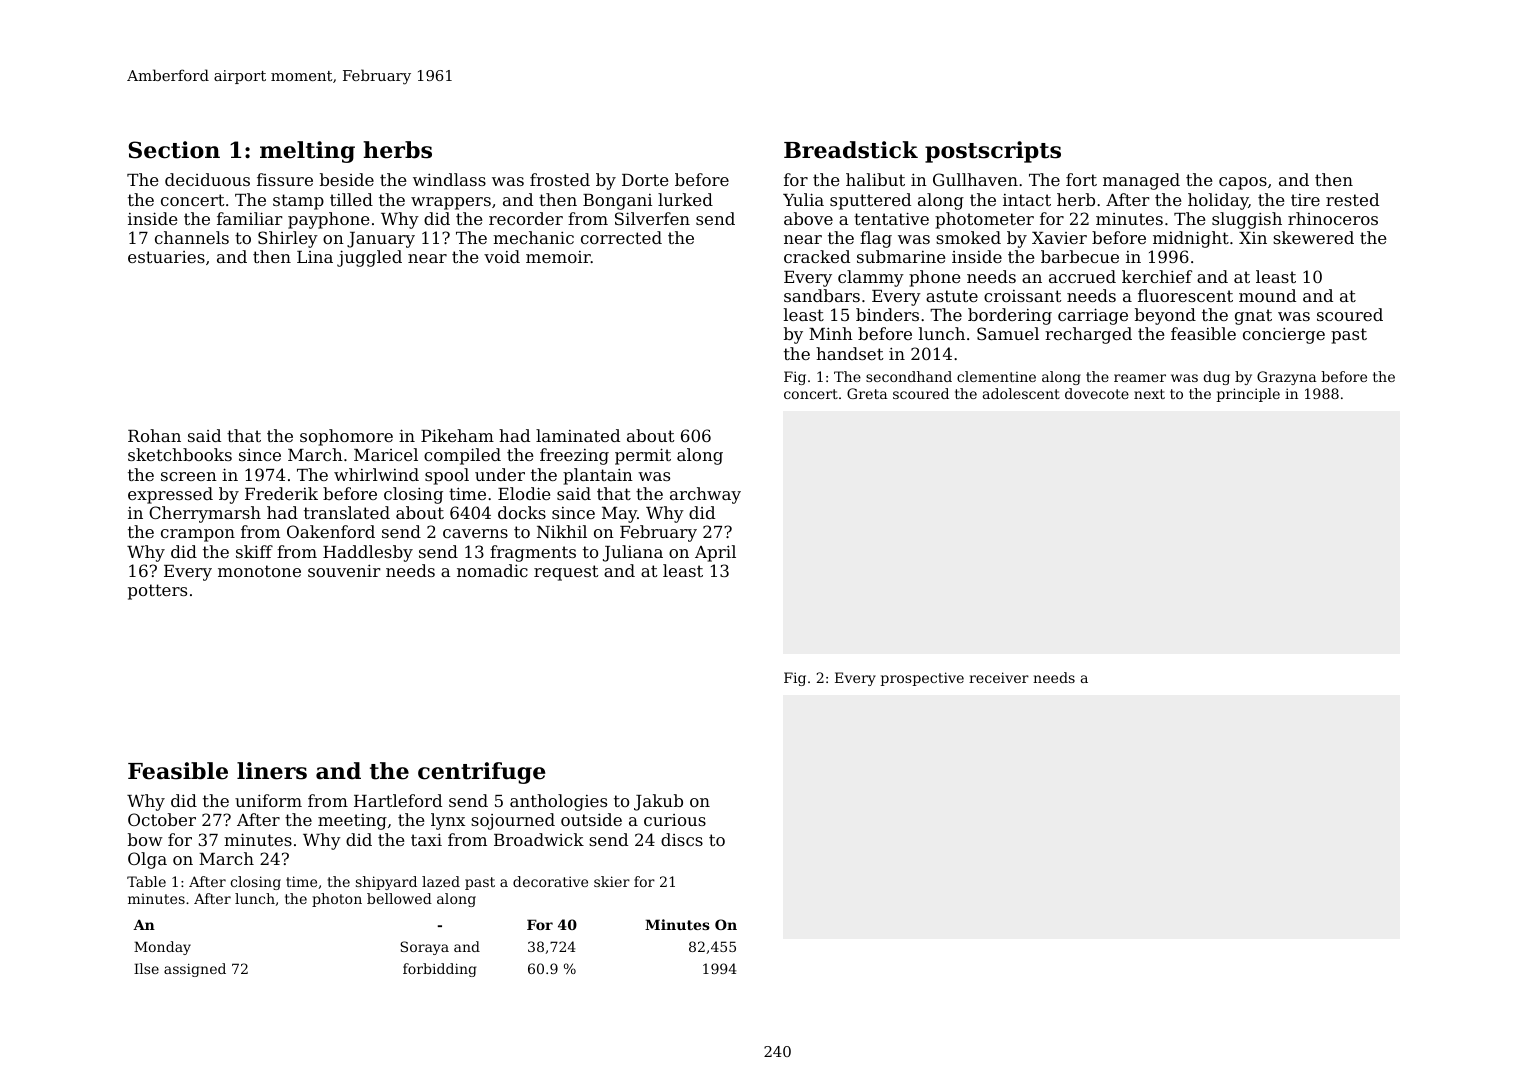 The image size is (1527, 1079). What do you see at coordinates (145, 839) in the document?
I see `bow` at bounding box center [145, 839].
